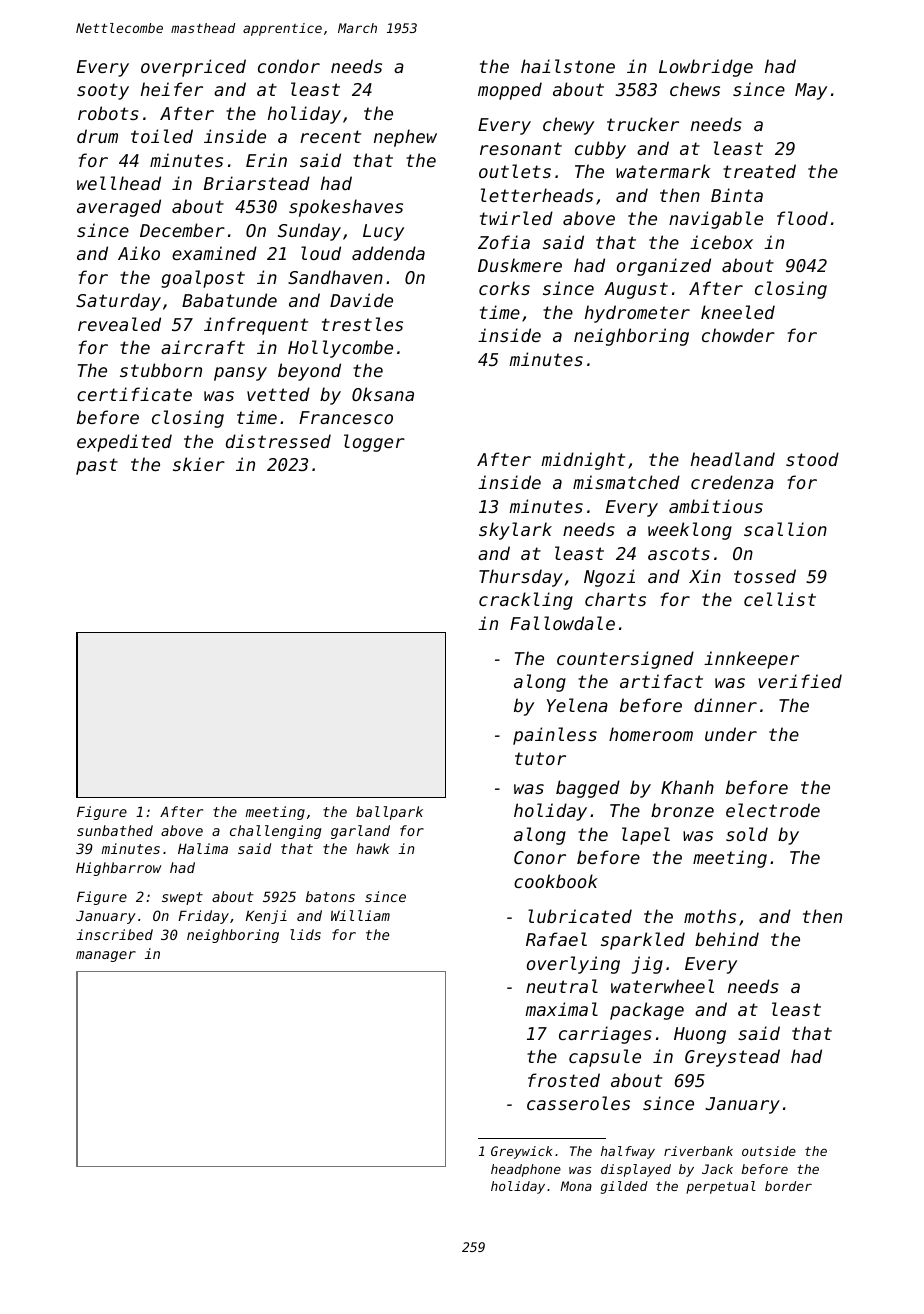 The image size is (924, 1314). What do you see at coordinates (526, 1170) in the screenshot?
I see `headphone` at bounding box center [526, 1170].
